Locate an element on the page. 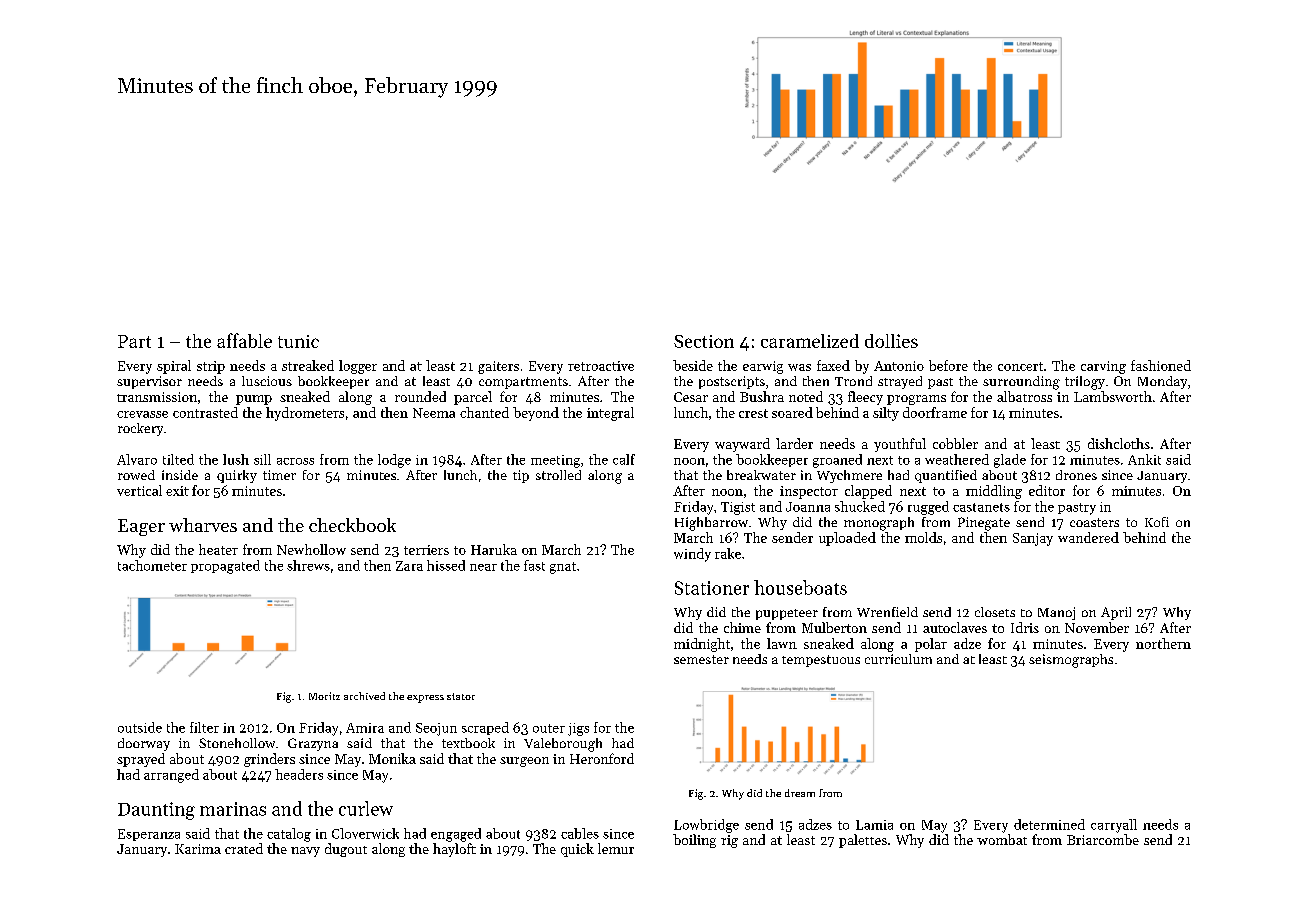 The image size is (1308, 924). archived is located at coordinates (364, 696).
